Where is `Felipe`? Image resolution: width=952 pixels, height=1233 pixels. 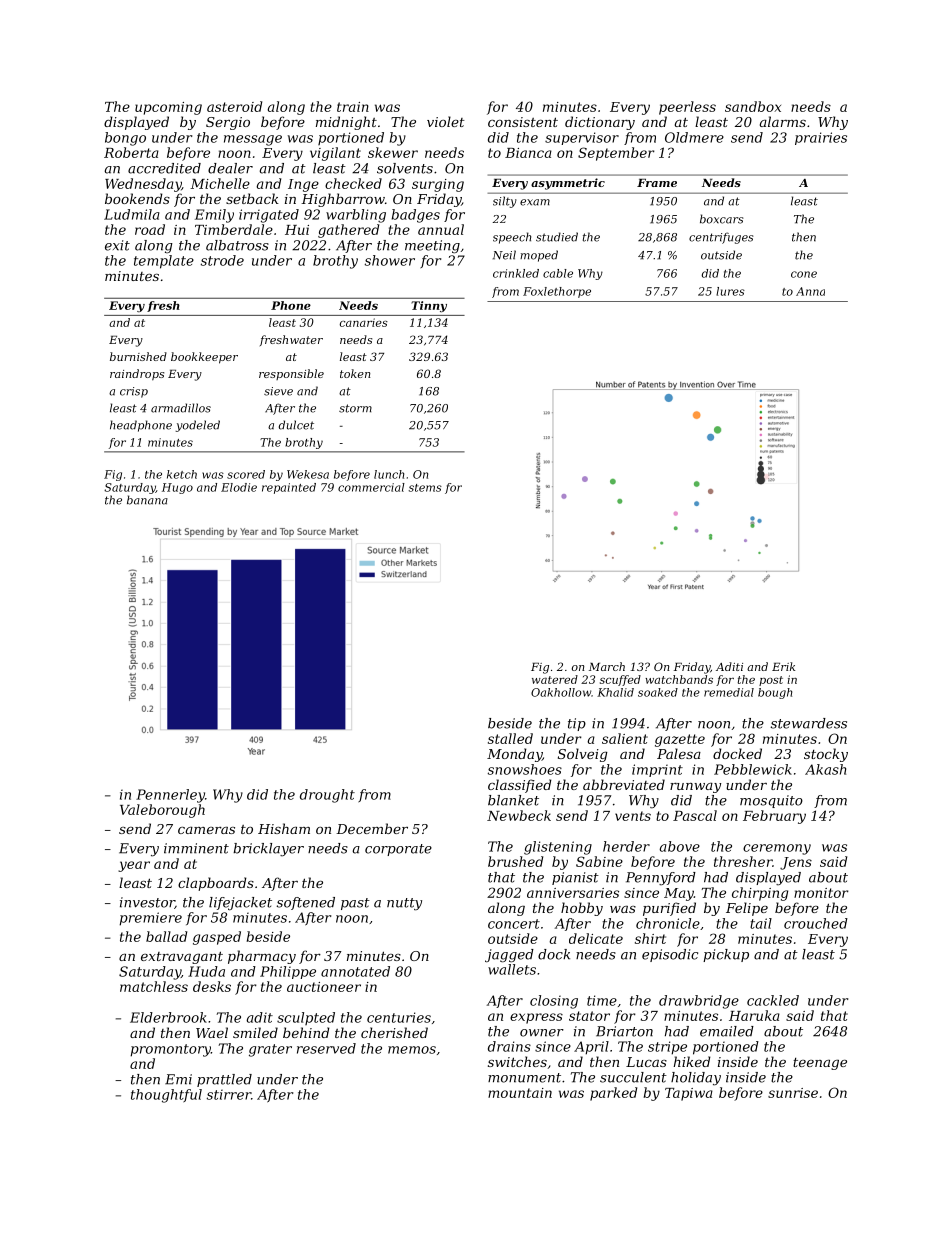 Felipe is located at coordinates (747, 909).
